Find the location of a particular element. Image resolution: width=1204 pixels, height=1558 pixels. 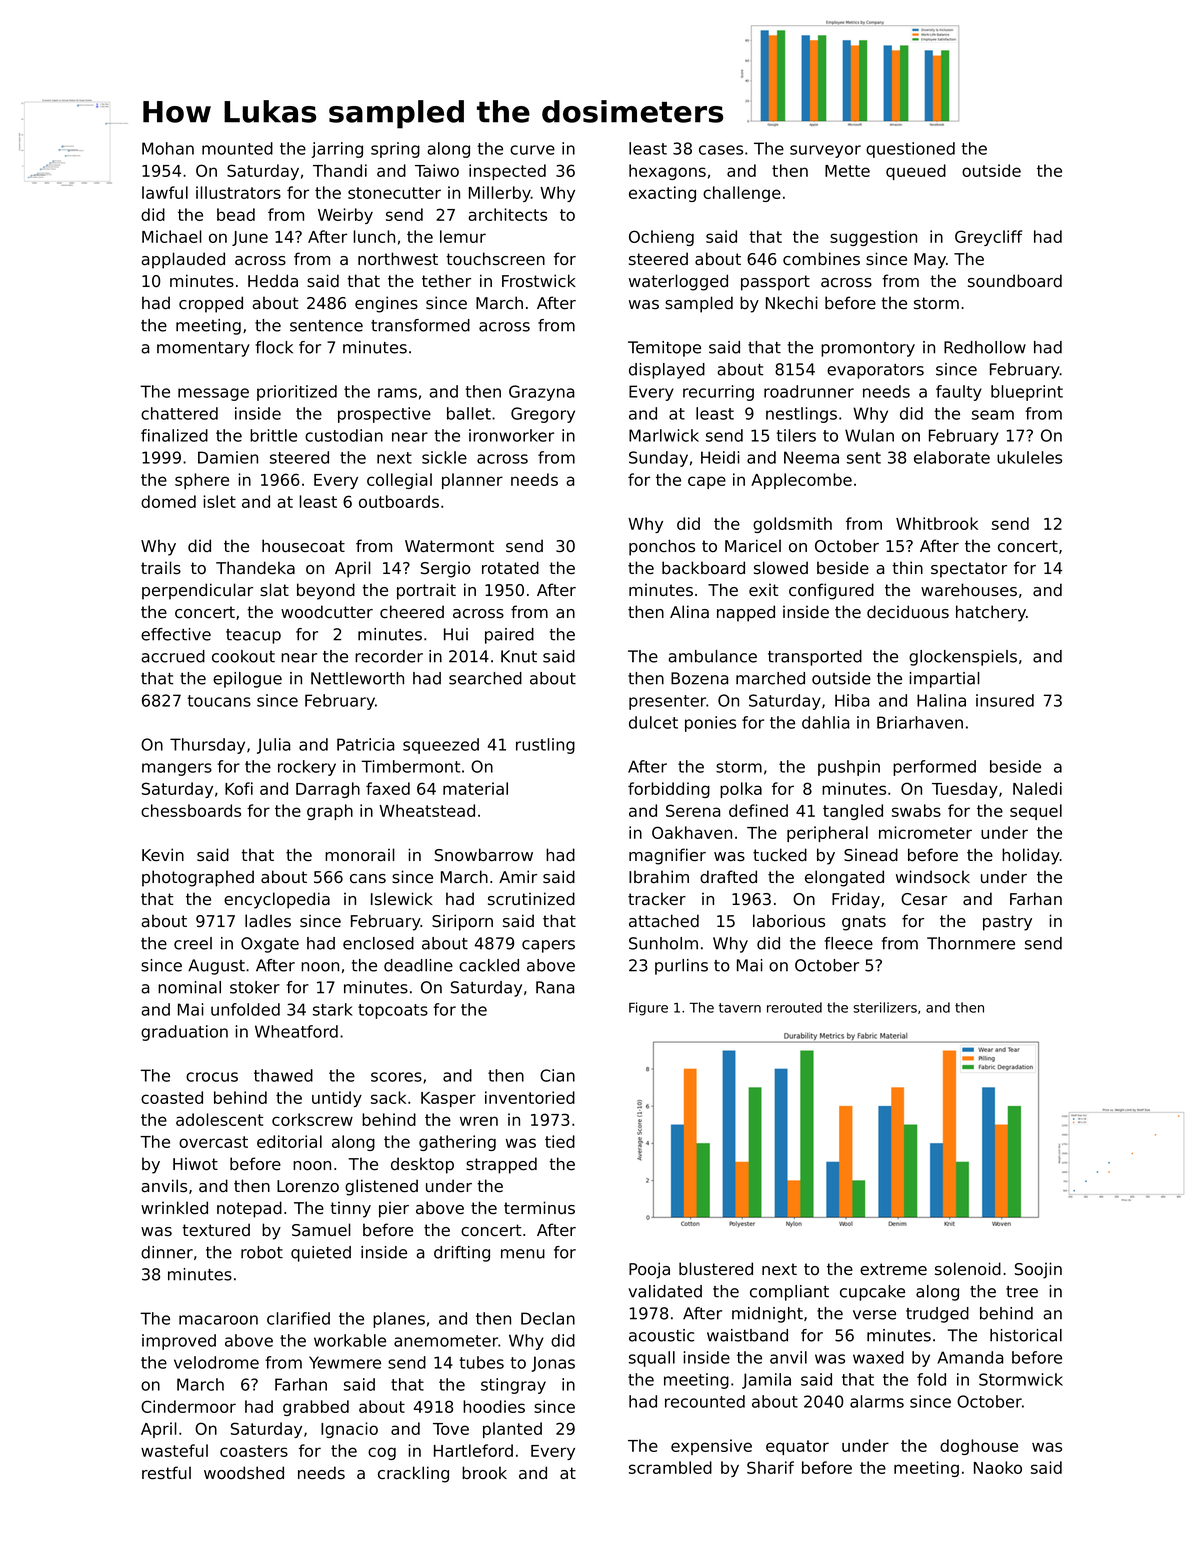

creel is located at coordinates (193, 943).
